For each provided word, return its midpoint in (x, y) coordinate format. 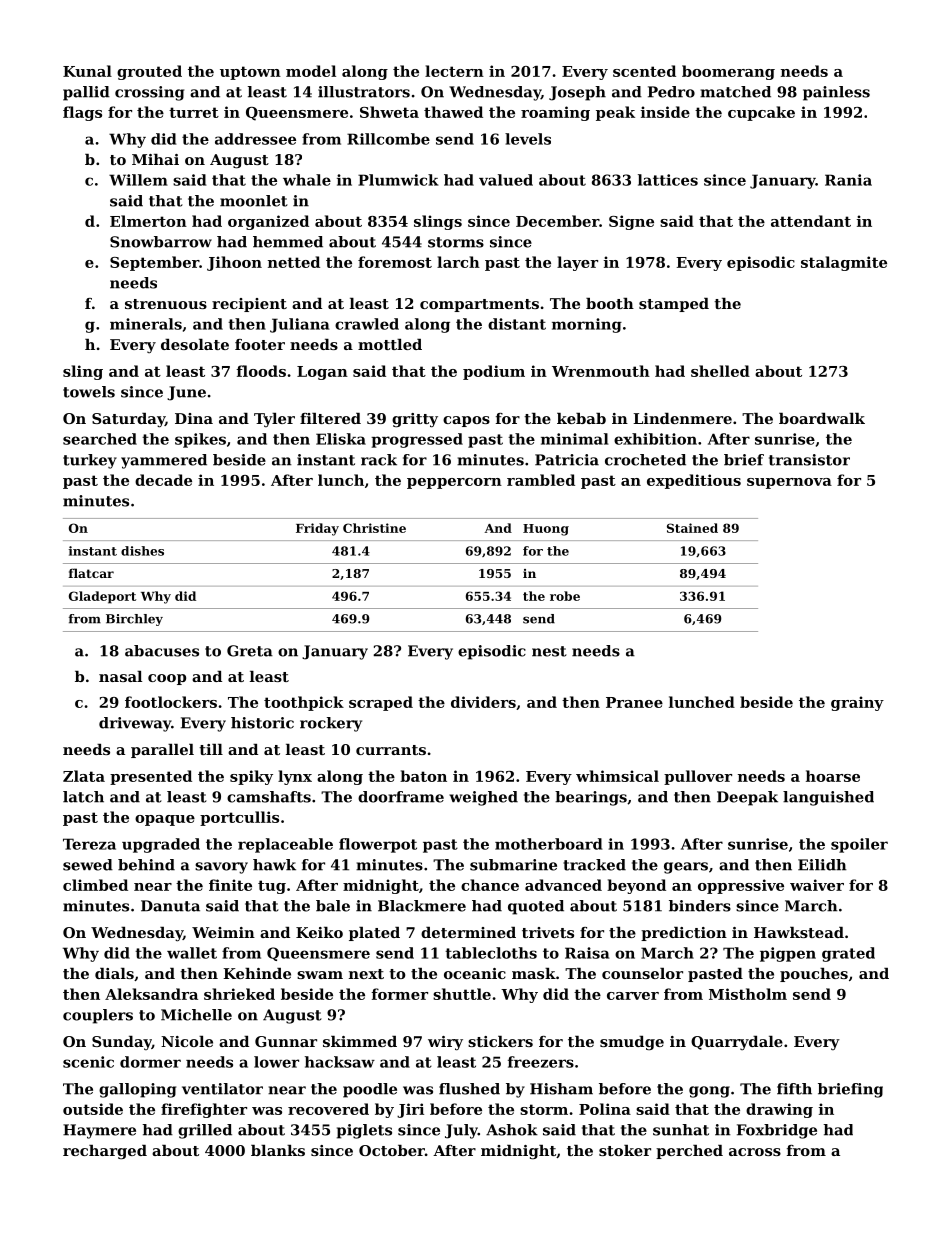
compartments (479, 305)
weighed (483, 798)
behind (146, 865)
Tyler (274, 420)
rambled (541, 480)
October (392, 1150)
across (755, 1152)
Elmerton (148, 221)
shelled (720, 371)
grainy (857, 703)
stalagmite (844, 263)
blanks (278, 1150)
